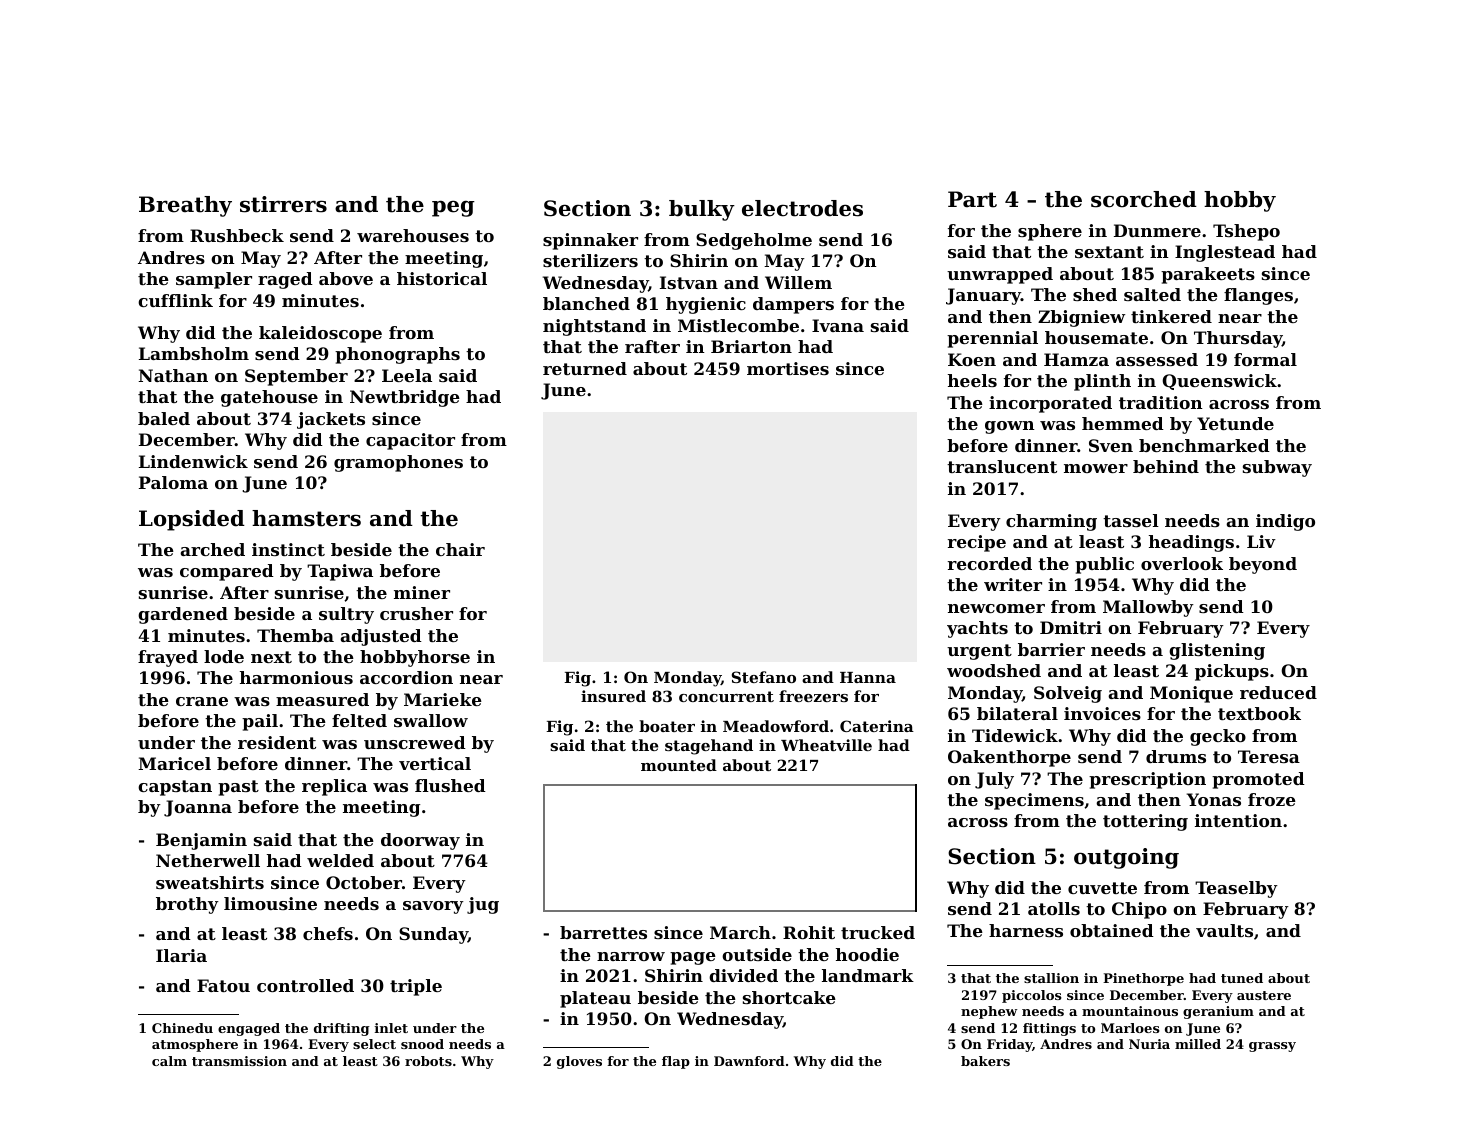  What do you see at coordinates (1002, 466) in the document?
I see `translucent` at bounding box center [1002, 466].
